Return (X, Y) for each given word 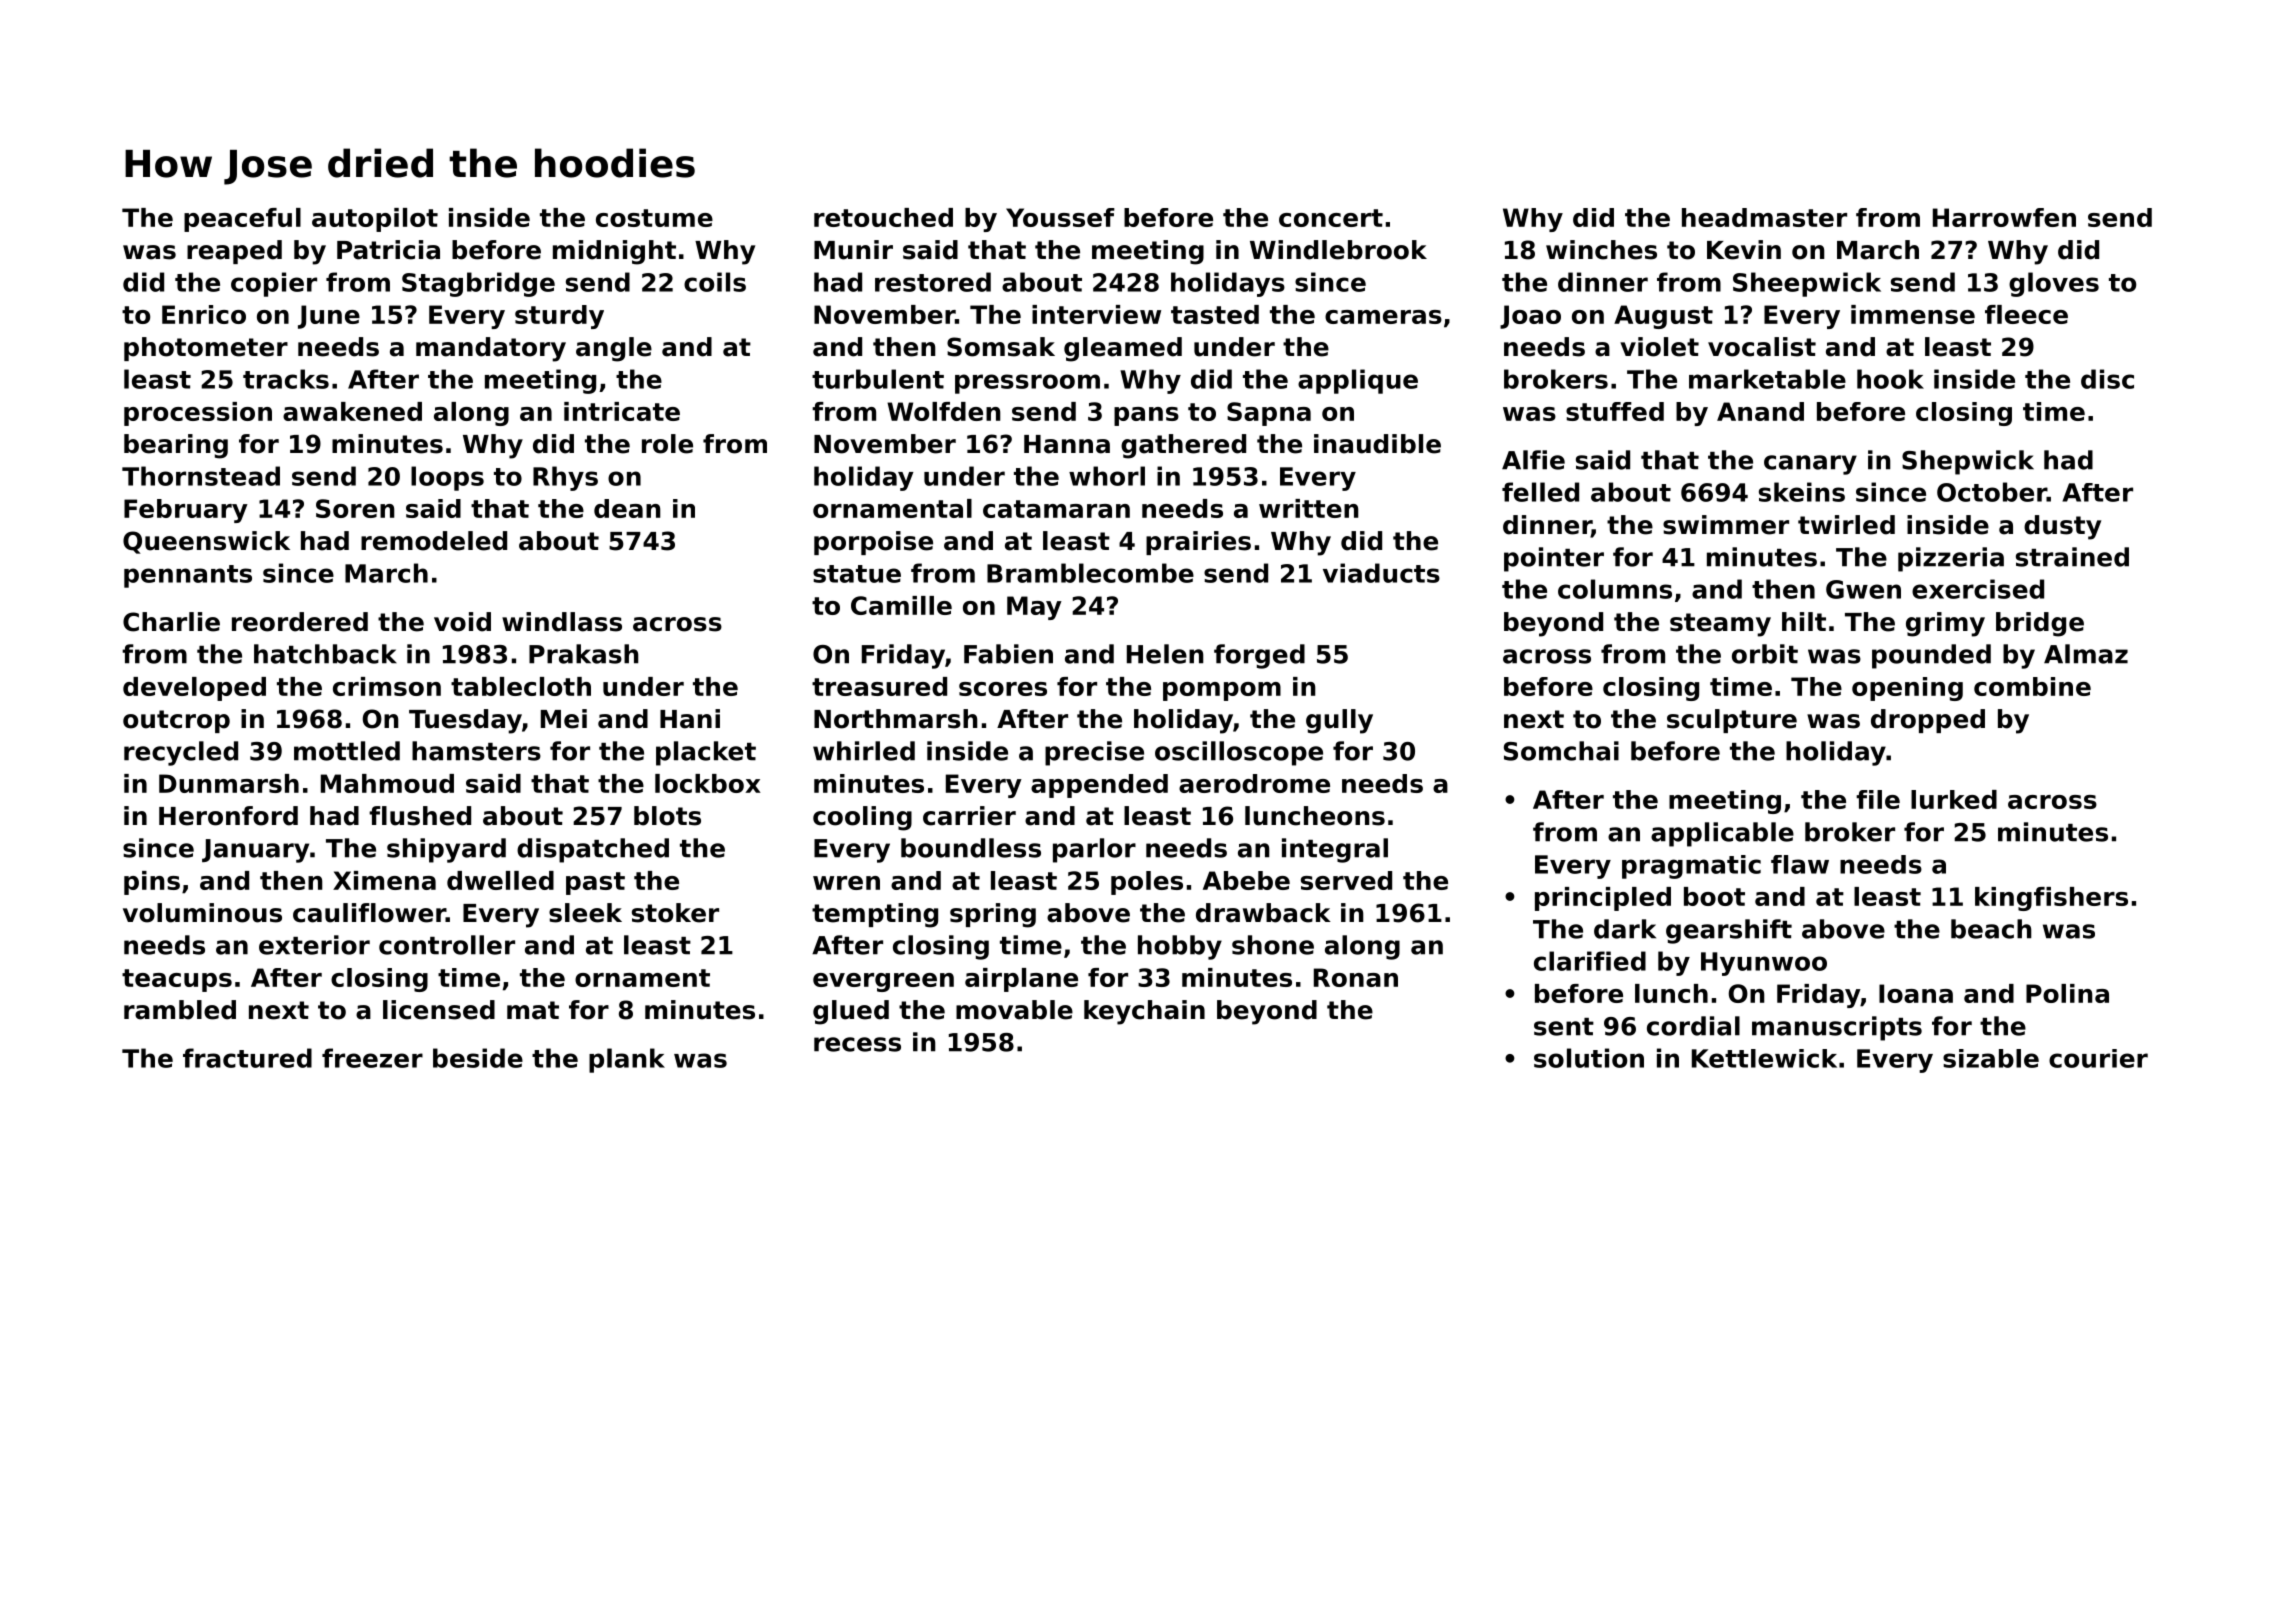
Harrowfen (2004, 217)
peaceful (242, 220)
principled (1603, 899)
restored (933, 282)
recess (857, 1044)
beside (478, 1058)
